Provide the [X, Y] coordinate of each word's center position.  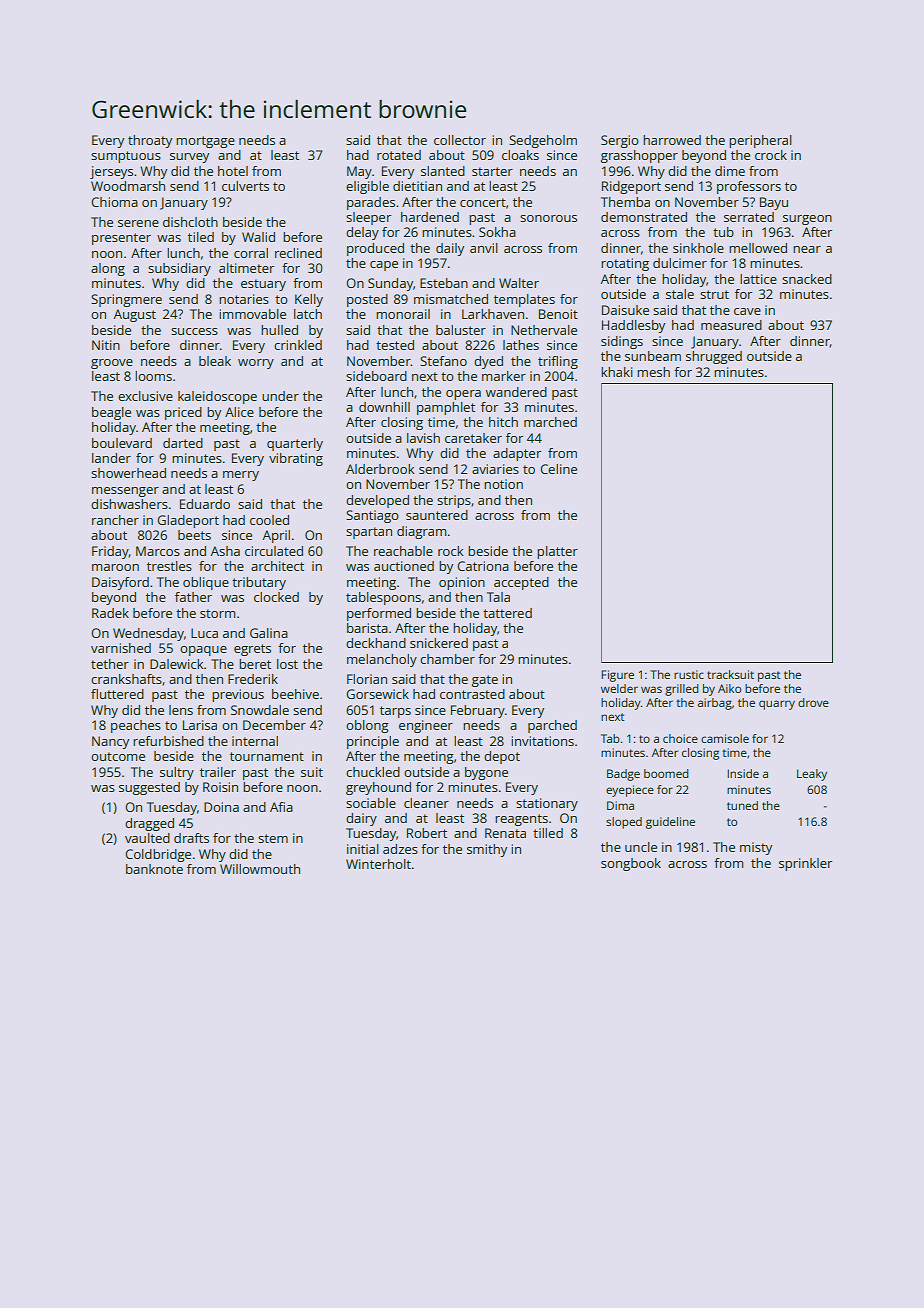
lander [111, 458]
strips [454, 501]
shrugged [714, 357]
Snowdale [260, 710]
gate [485, 681]
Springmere [126, 300]
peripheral [760, 141]
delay [362, 233]
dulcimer [680, 263]
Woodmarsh [128, 186]
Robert [427, 833]
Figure [617, 676]
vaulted [147, 838]
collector [460, 140]
